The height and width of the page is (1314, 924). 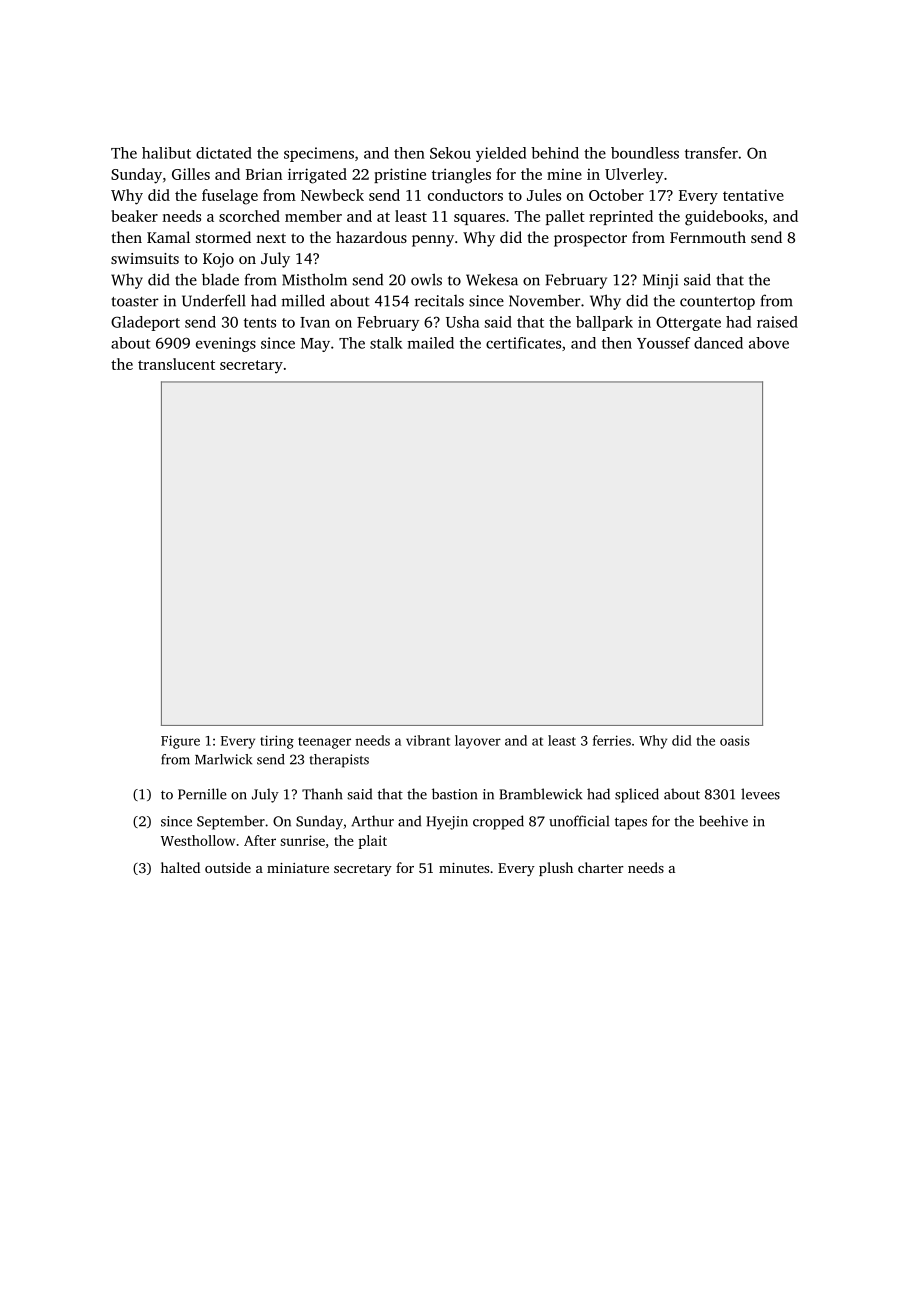 I want to click on above, so click(x=769, y=343).
